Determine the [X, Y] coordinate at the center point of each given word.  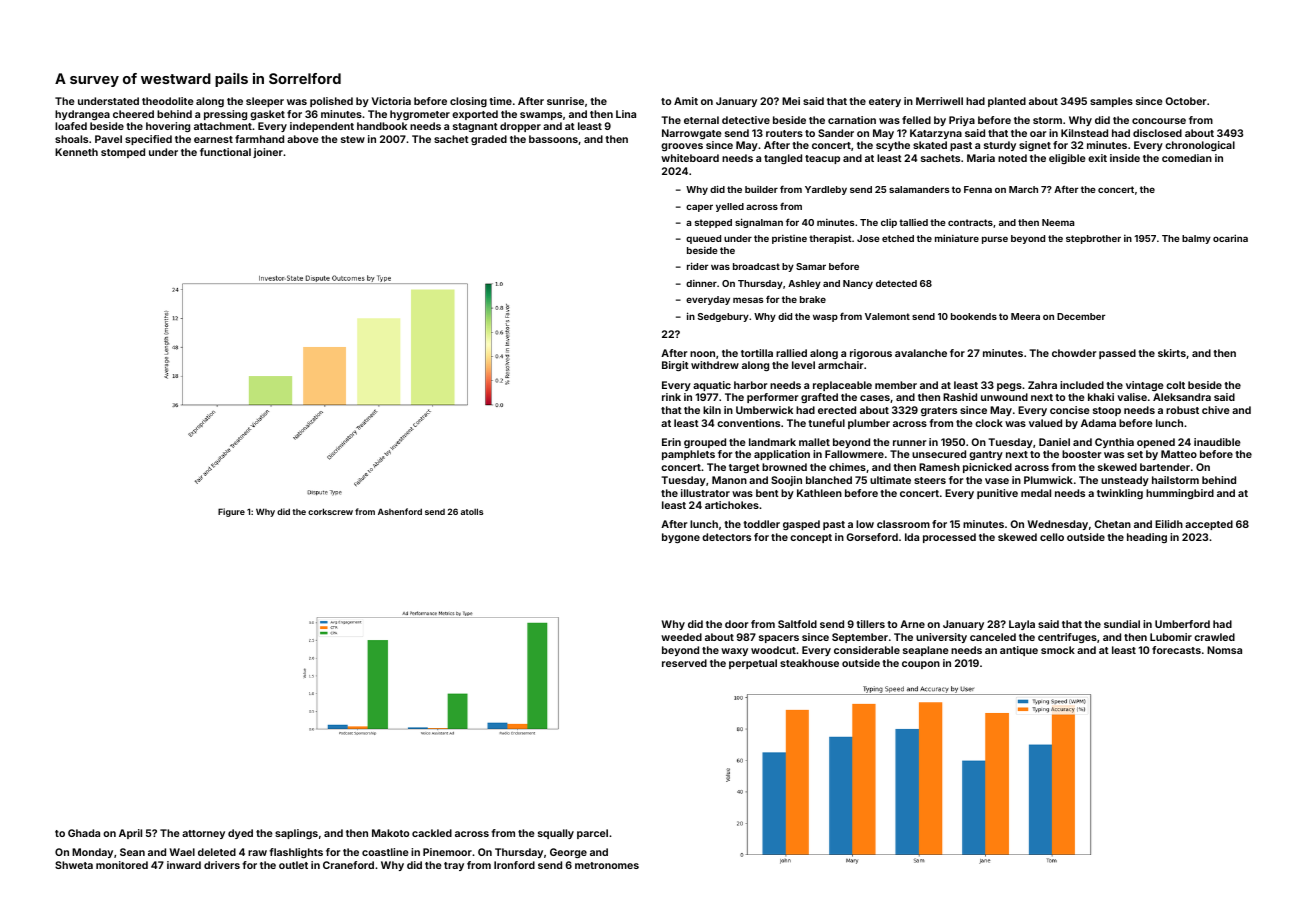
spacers [779, 639]
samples [1111, 102]
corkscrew [330, 511]
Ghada [84, 833]
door [736, 624]
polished [331, 102]
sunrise [565, 101]
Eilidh [1169, 524]
